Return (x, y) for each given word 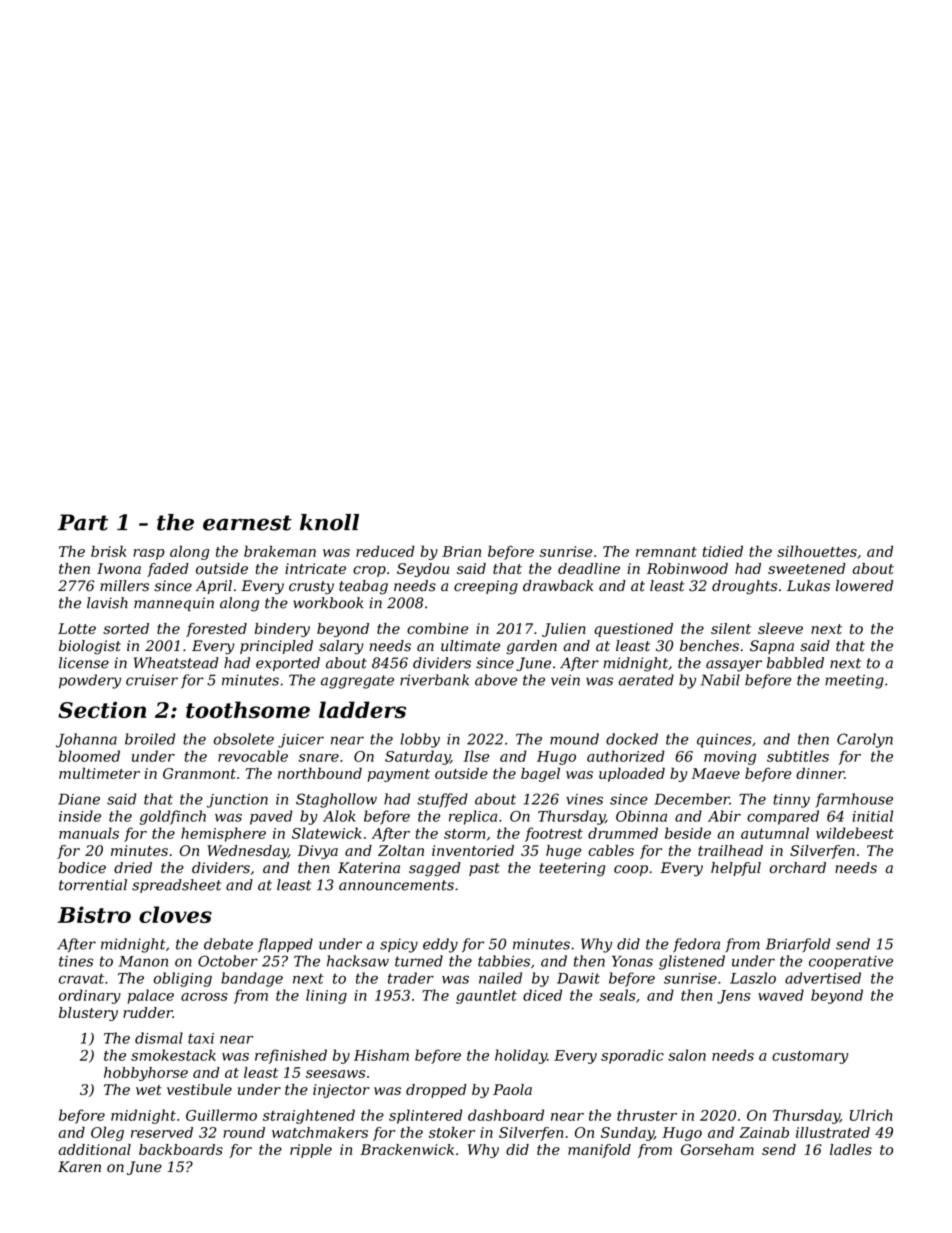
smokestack (173, 1055)
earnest (247, 523)
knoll (329, 522)
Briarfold (798, 945)
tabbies (504, 961)
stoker (452, 1132)
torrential (93, 885)
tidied (723, 551)
